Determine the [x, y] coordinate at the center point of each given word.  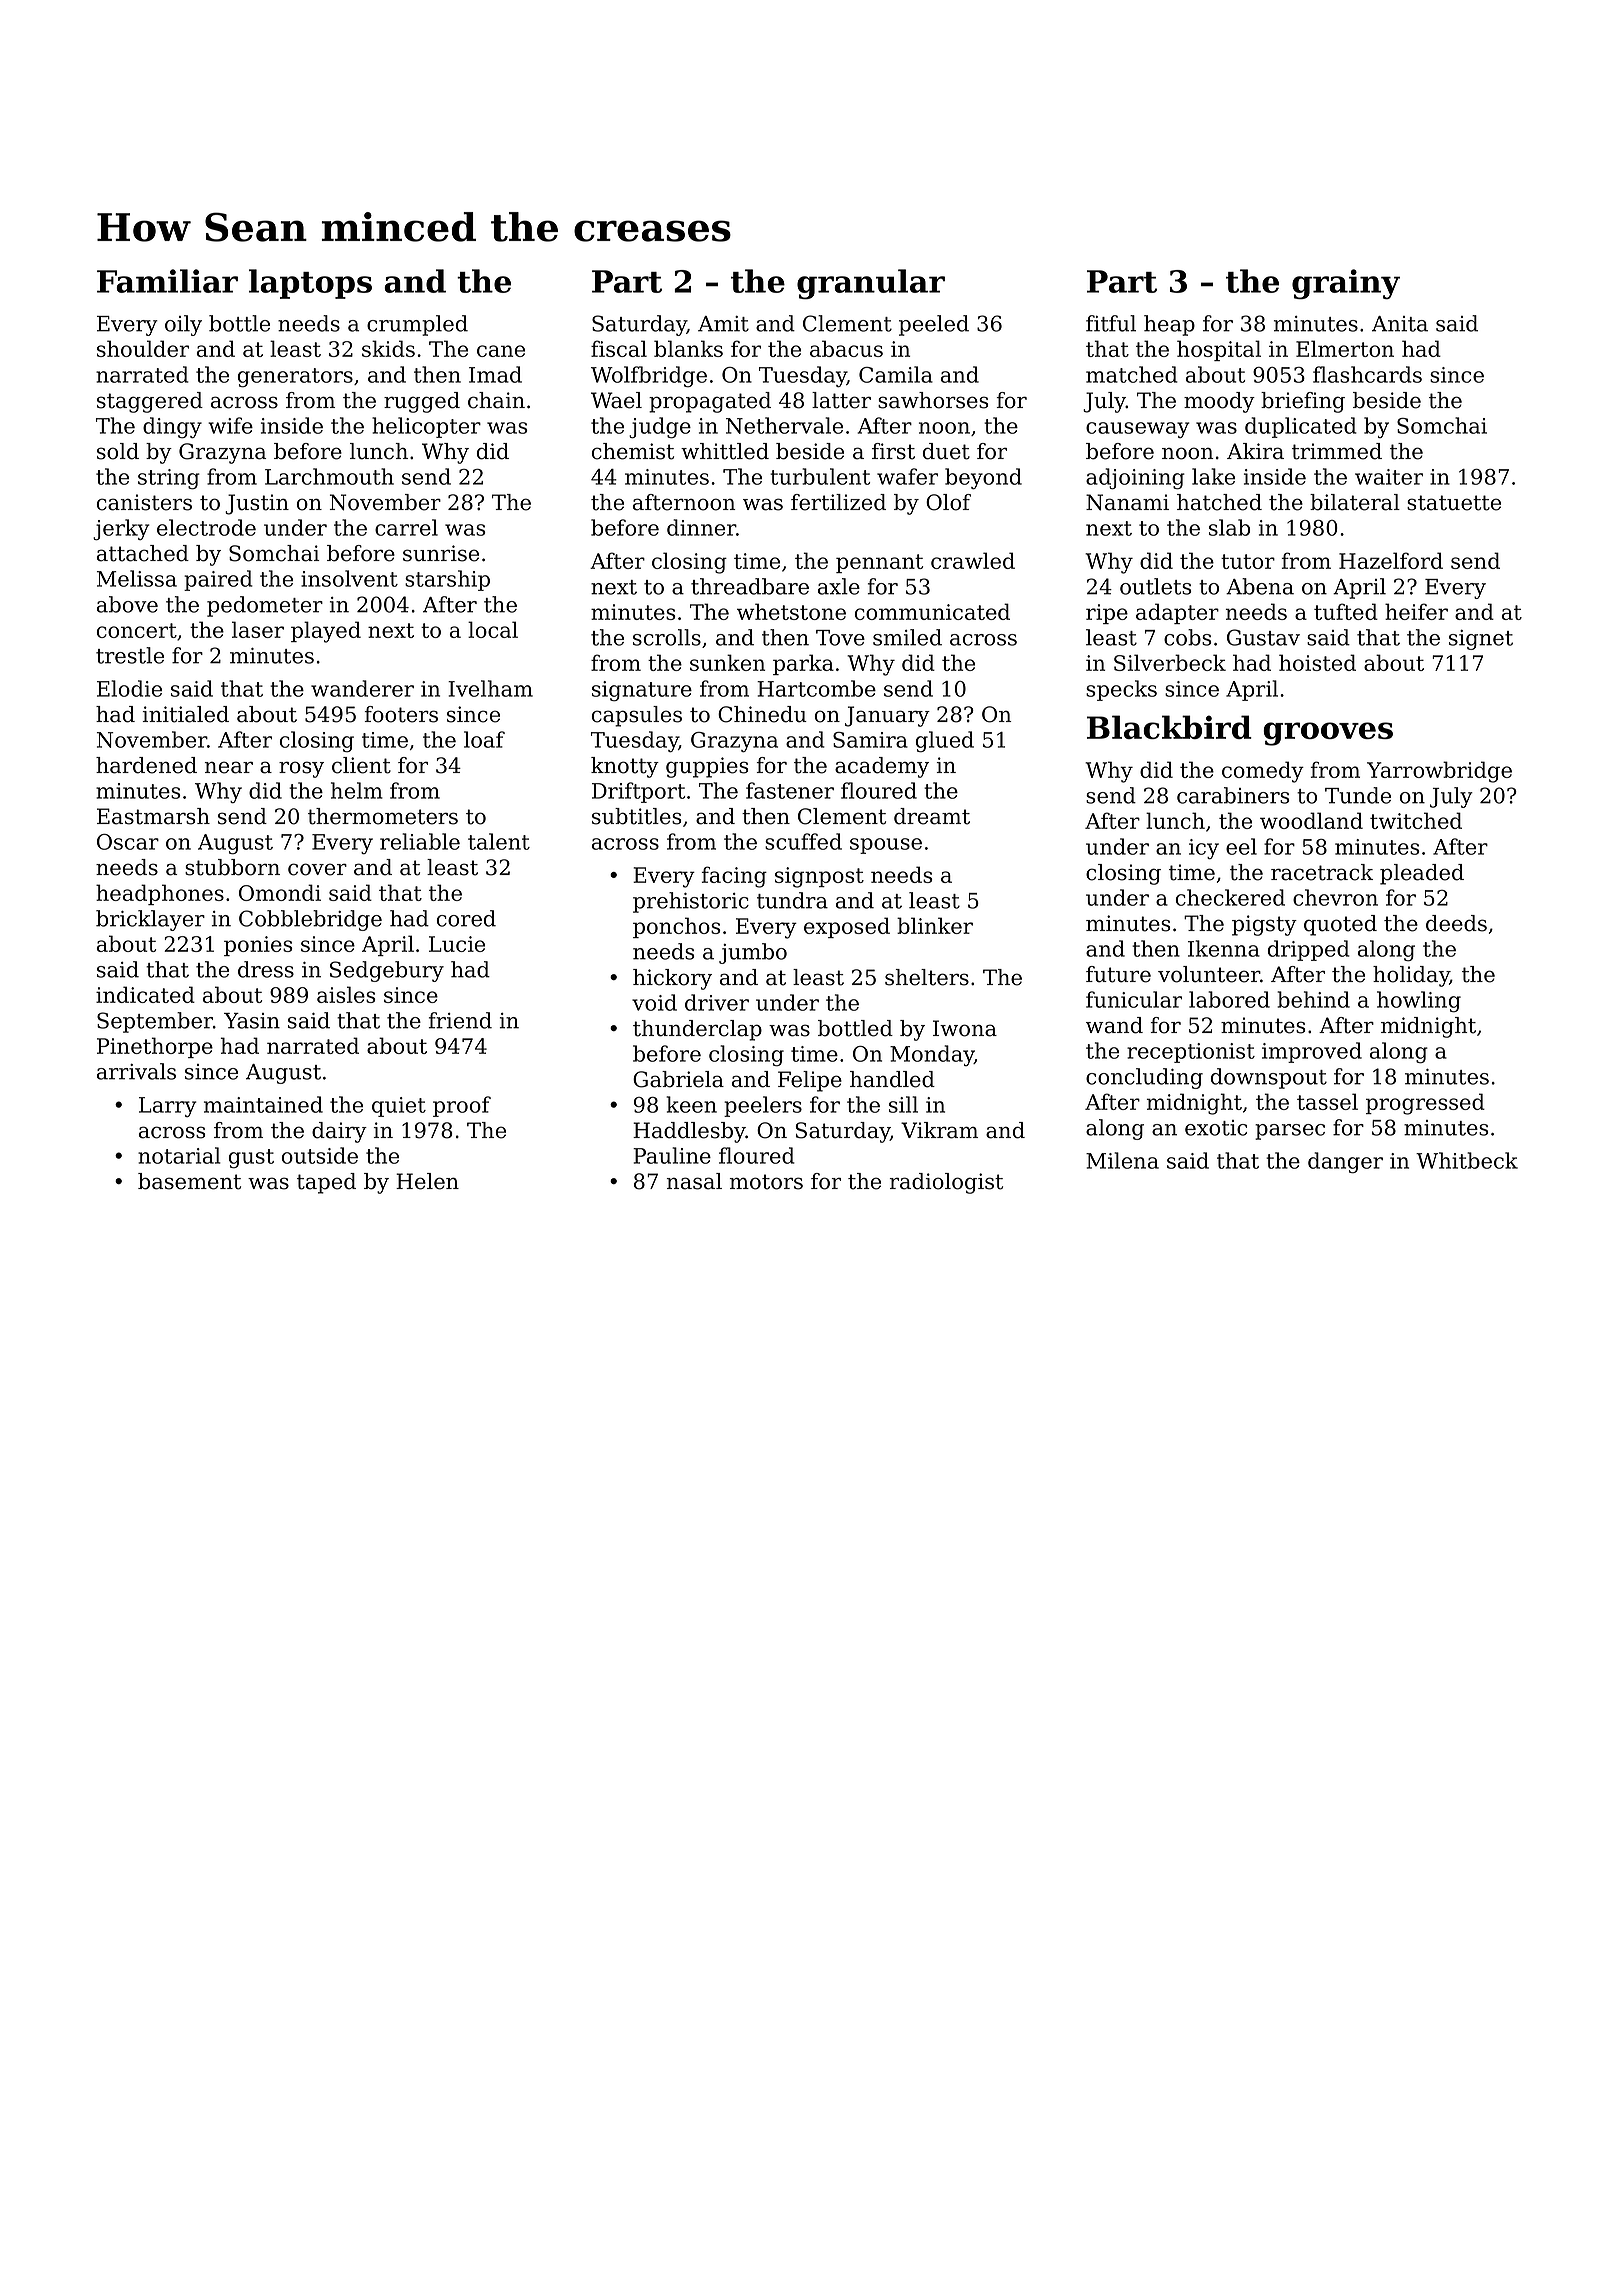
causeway [1138, 430]
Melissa [137, 578]
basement [189, 1181]
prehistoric [691, 902]
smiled [907, 637]
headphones [160, 894]
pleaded [1422, 874]
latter [841, 400]
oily [183, 325]
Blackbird [1169, 727]
